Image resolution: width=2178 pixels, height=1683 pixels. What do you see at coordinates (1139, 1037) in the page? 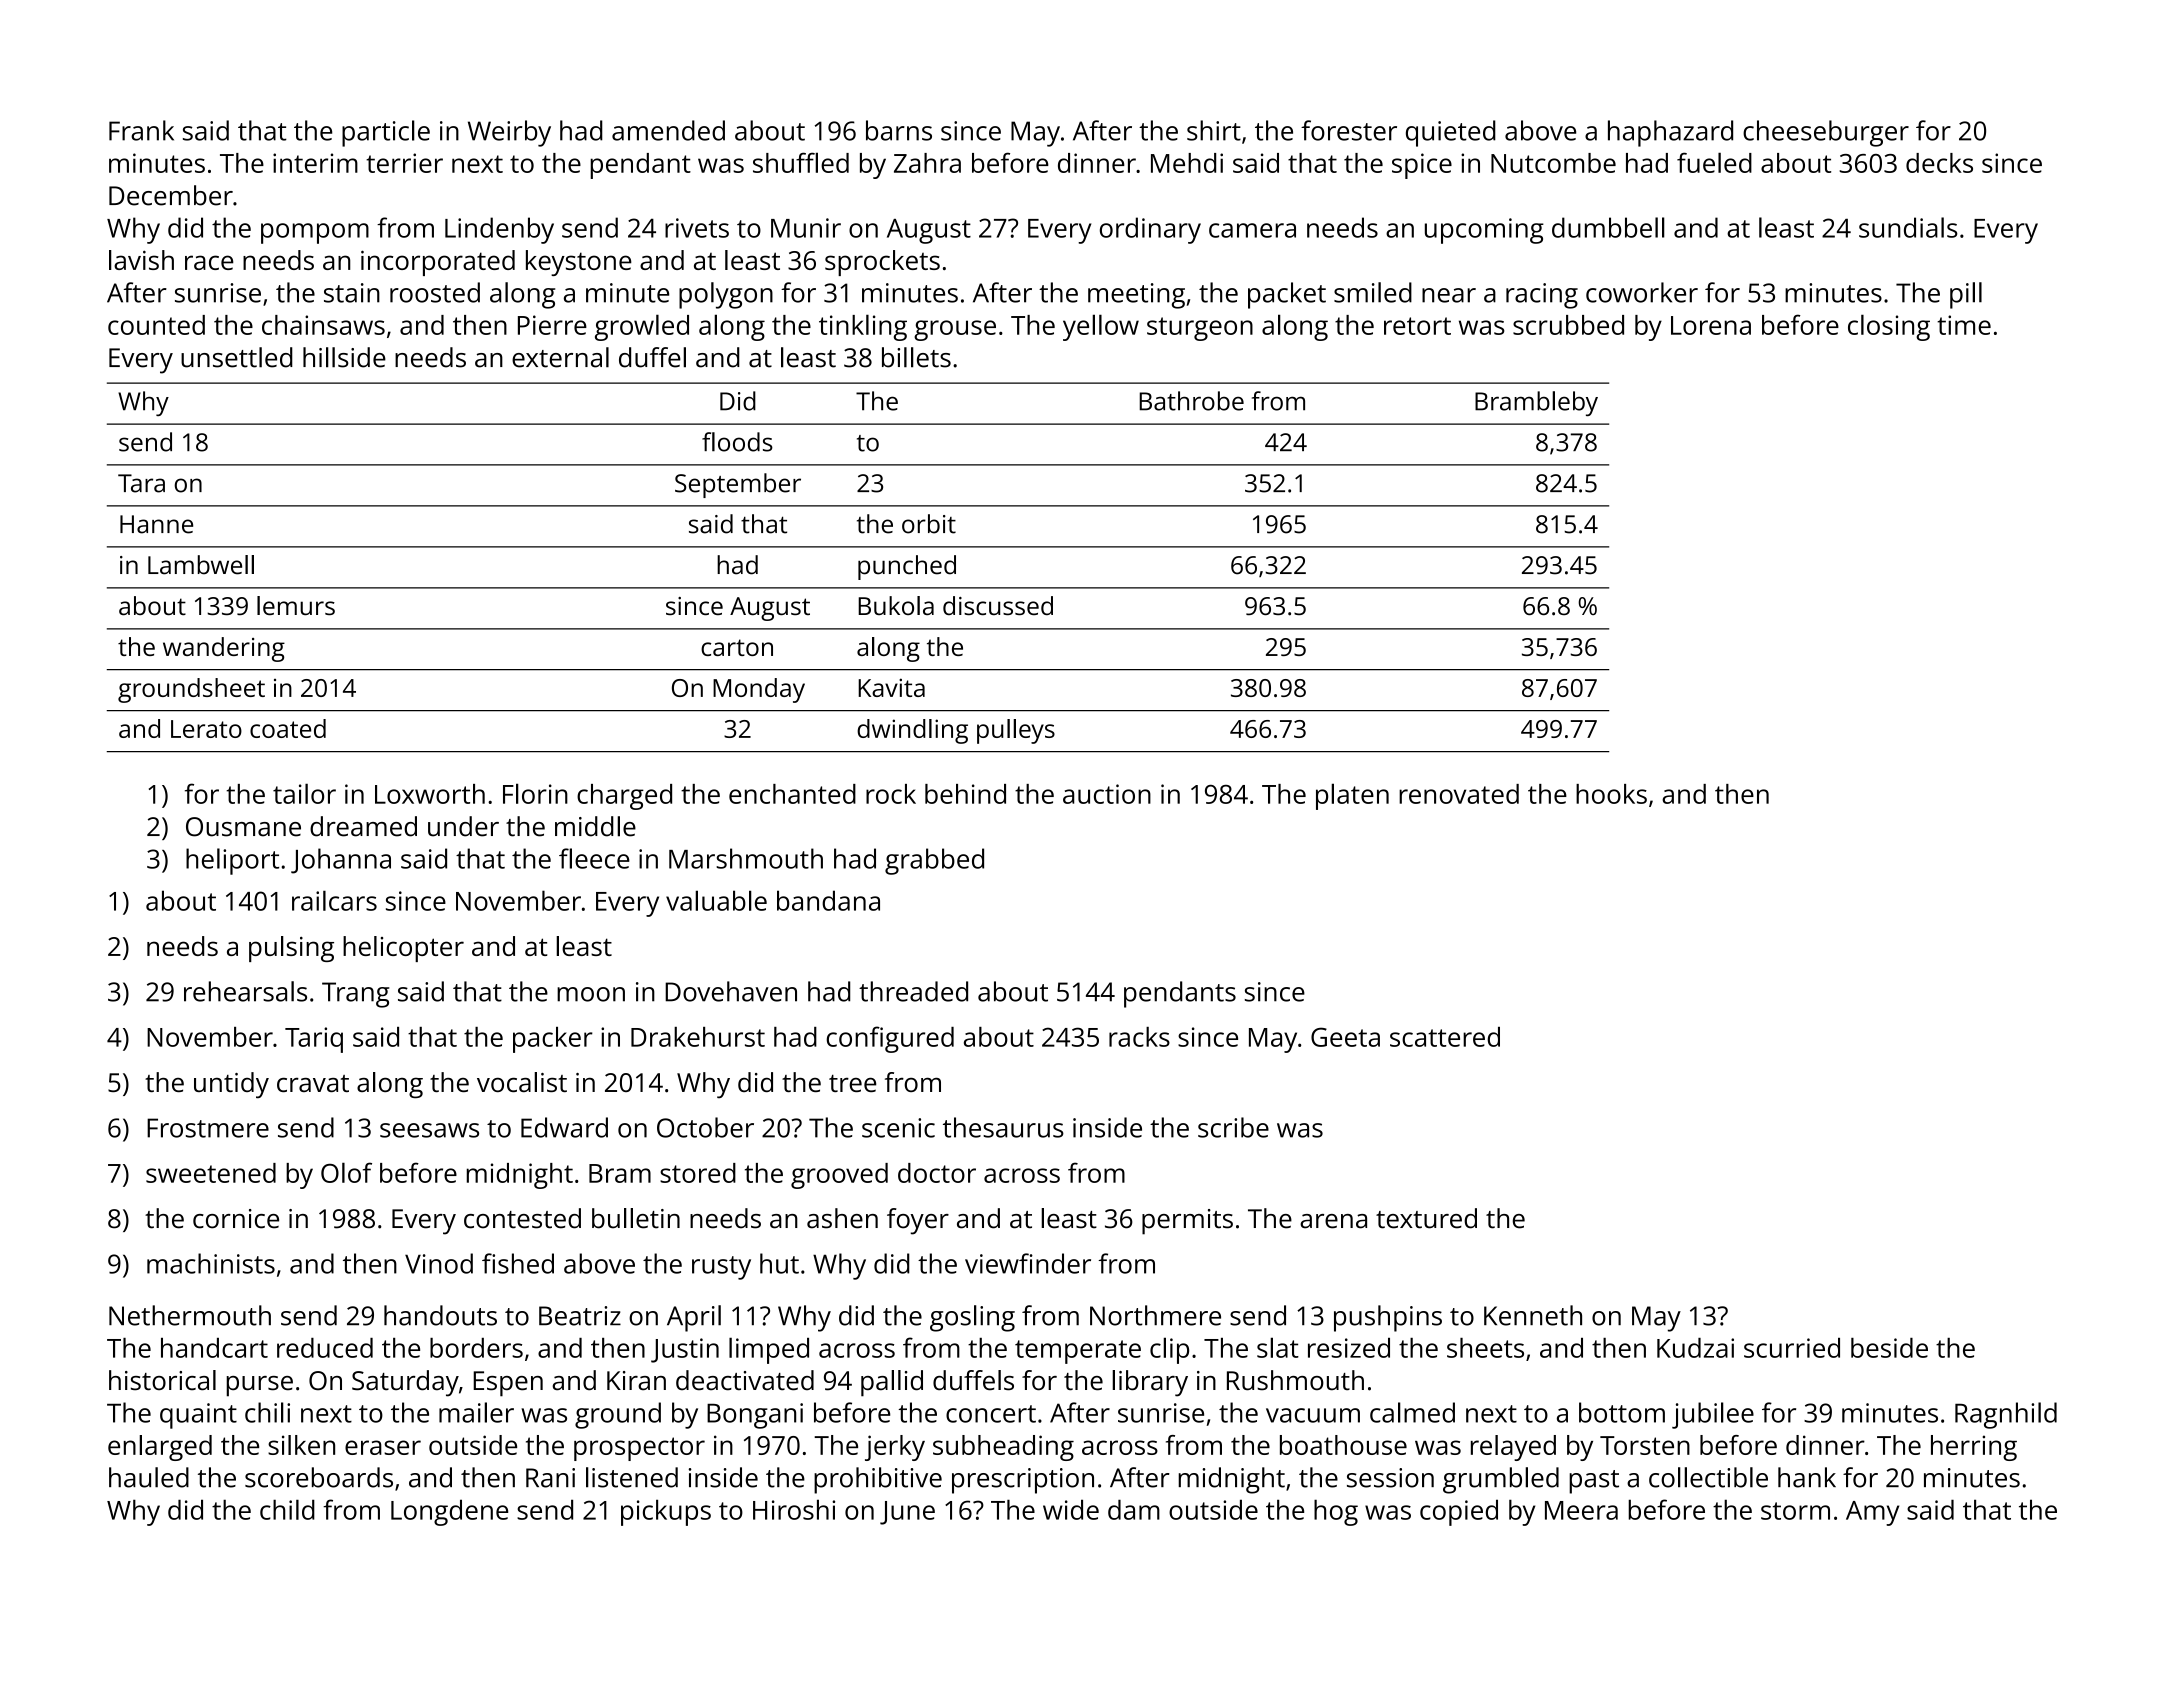
I see `racks` at bounding box center [1139, 1037].
